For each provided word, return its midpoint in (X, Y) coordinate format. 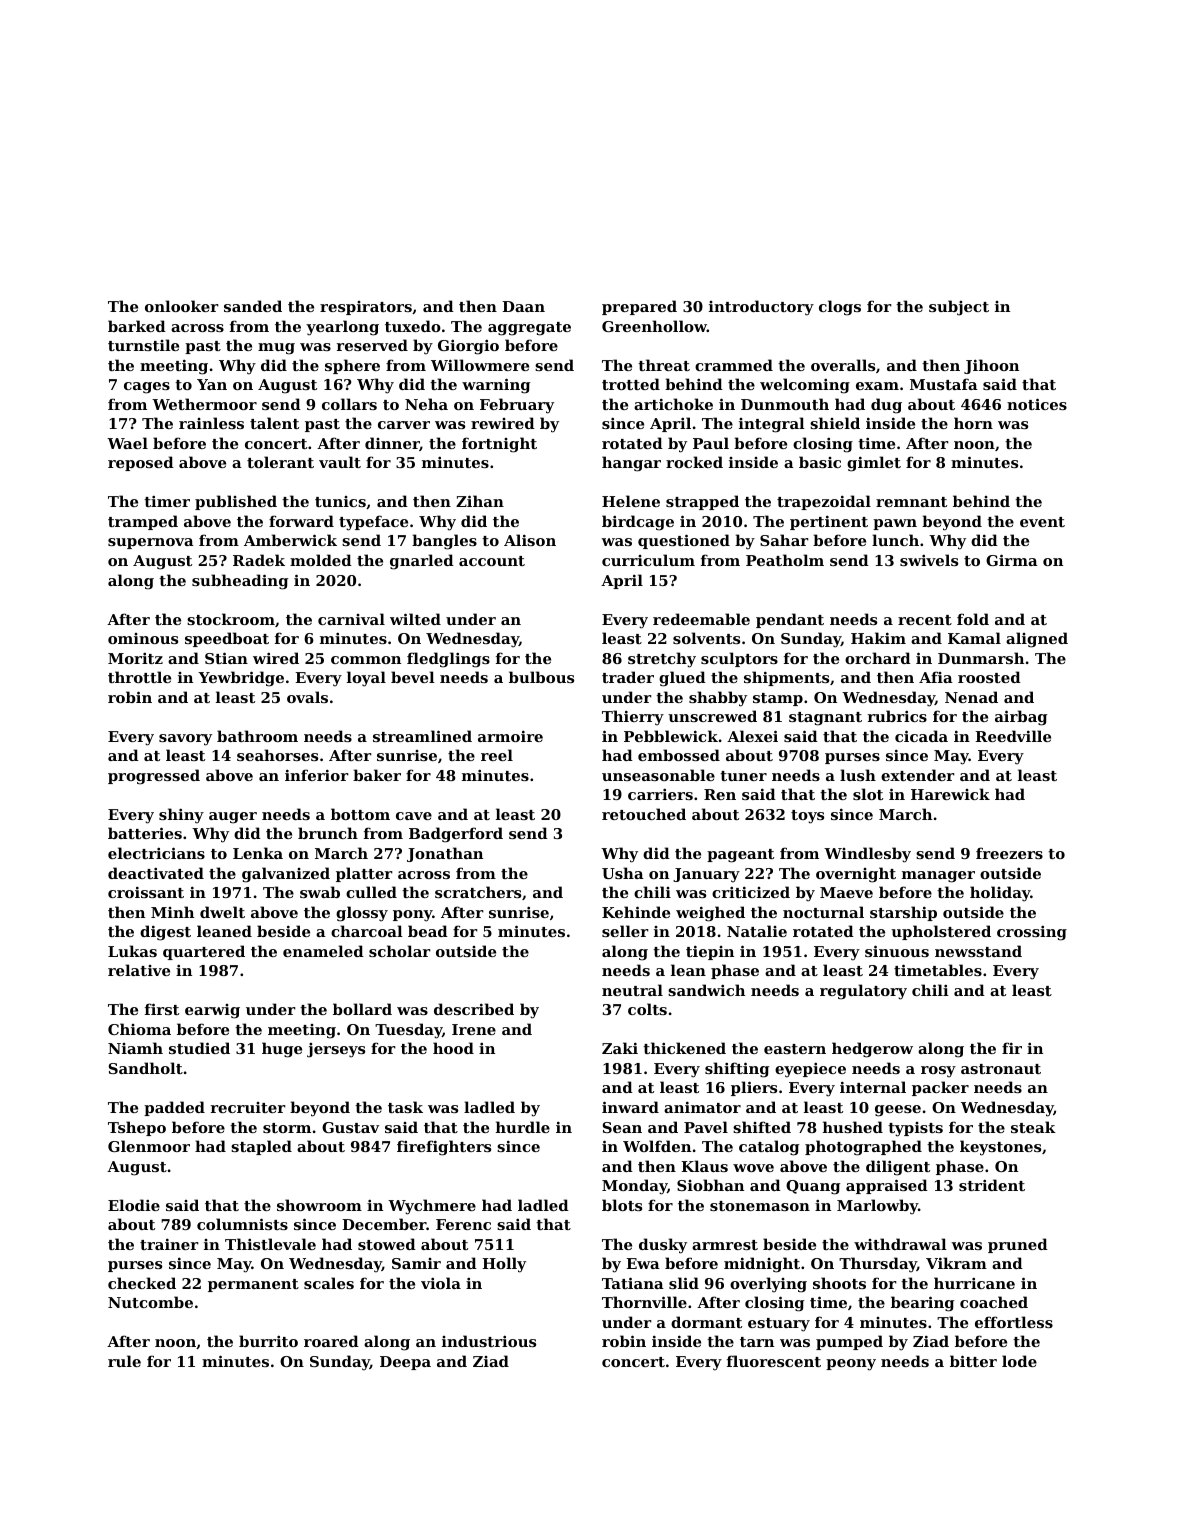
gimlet (874, 464)
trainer (169, 1244)
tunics (340, 501)
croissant (146, 892)
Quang (813, 1187)
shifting (737, 1070)
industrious (489, 1341)
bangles (444, 542)
